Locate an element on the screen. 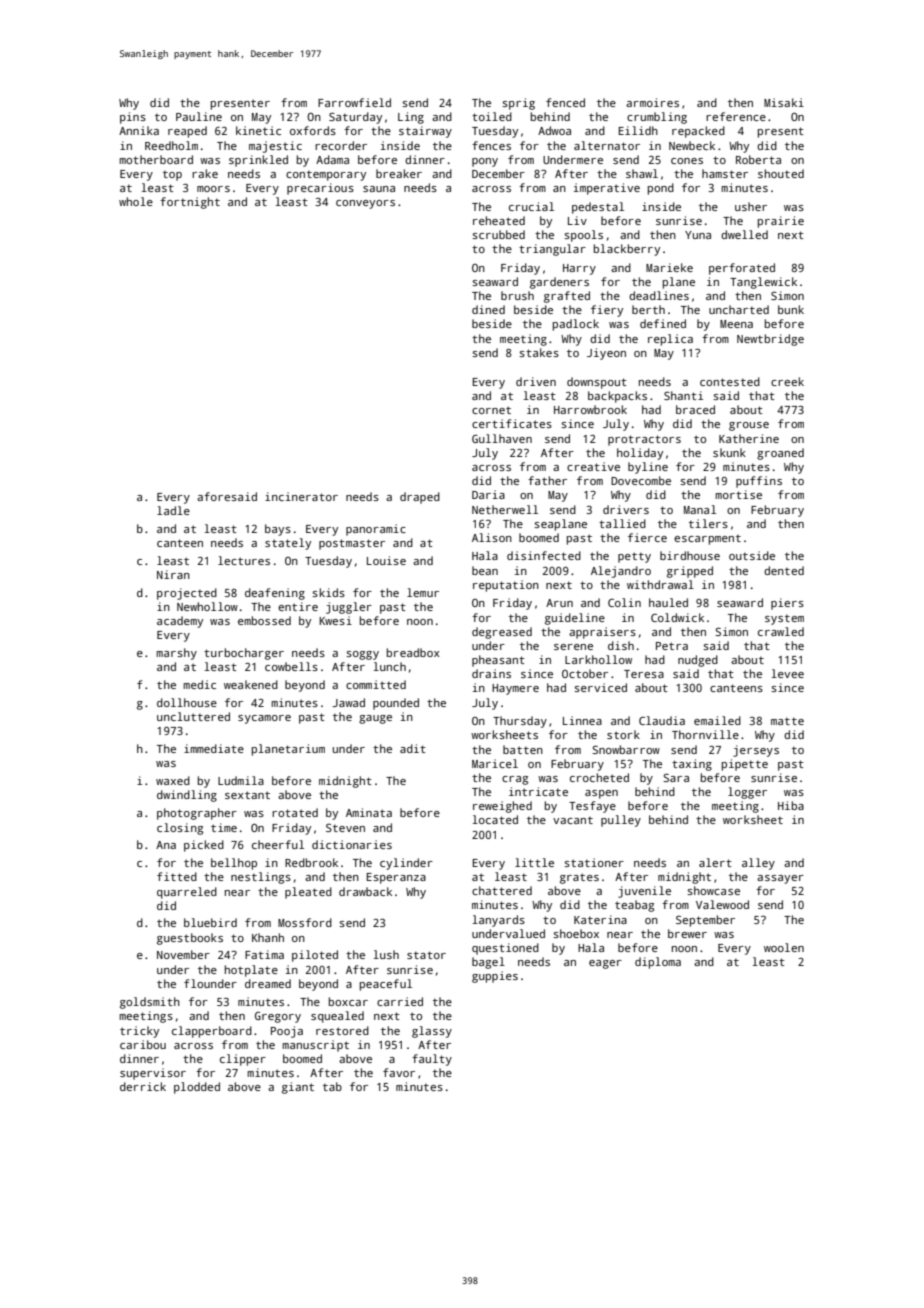 The image size is (924, 1308). Farrowfield is located at coordinates (354, 102).
